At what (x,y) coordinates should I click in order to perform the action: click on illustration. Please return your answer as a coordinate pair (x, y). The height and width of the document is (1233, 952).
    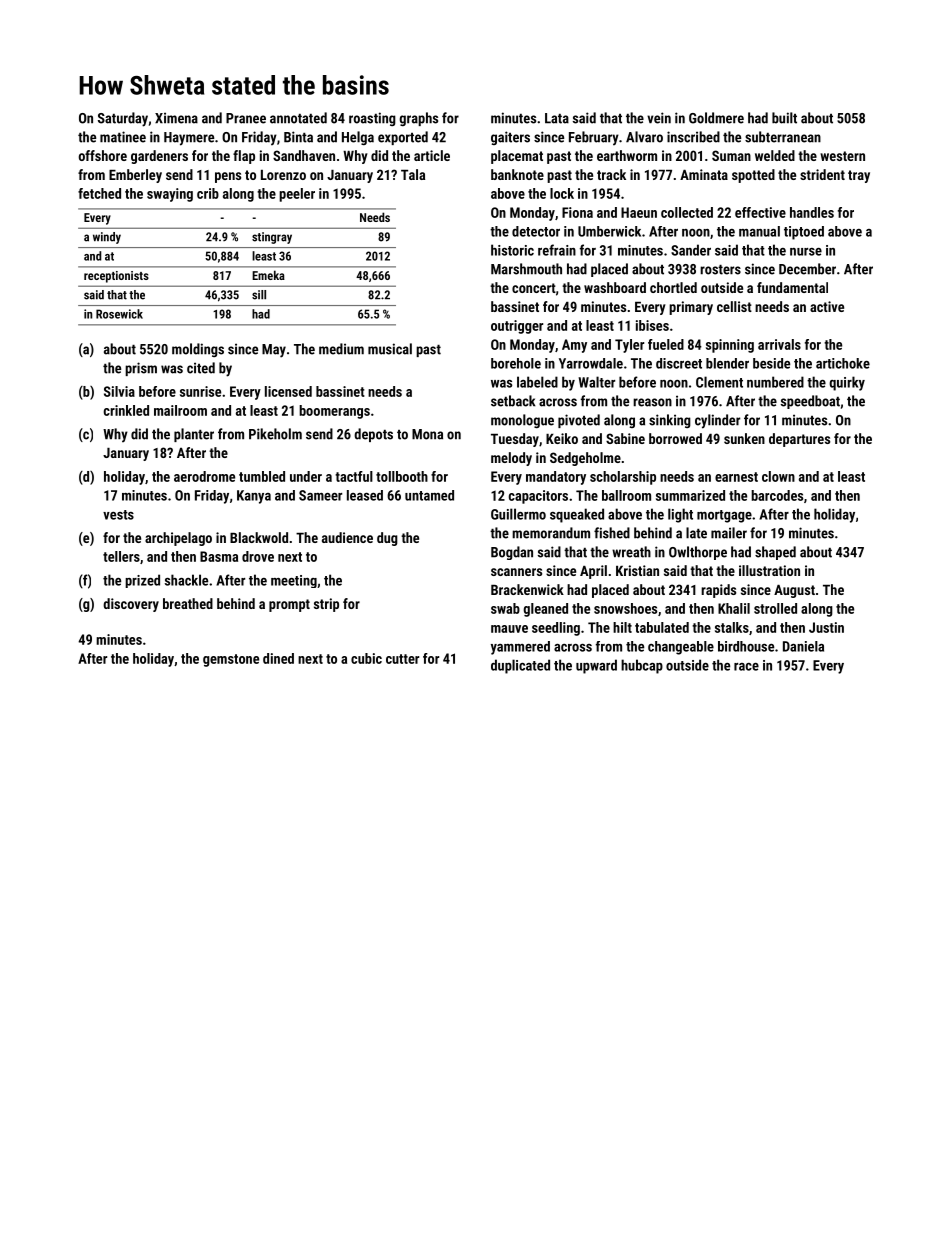
    Looking at the image, I should click on (769, 570).
